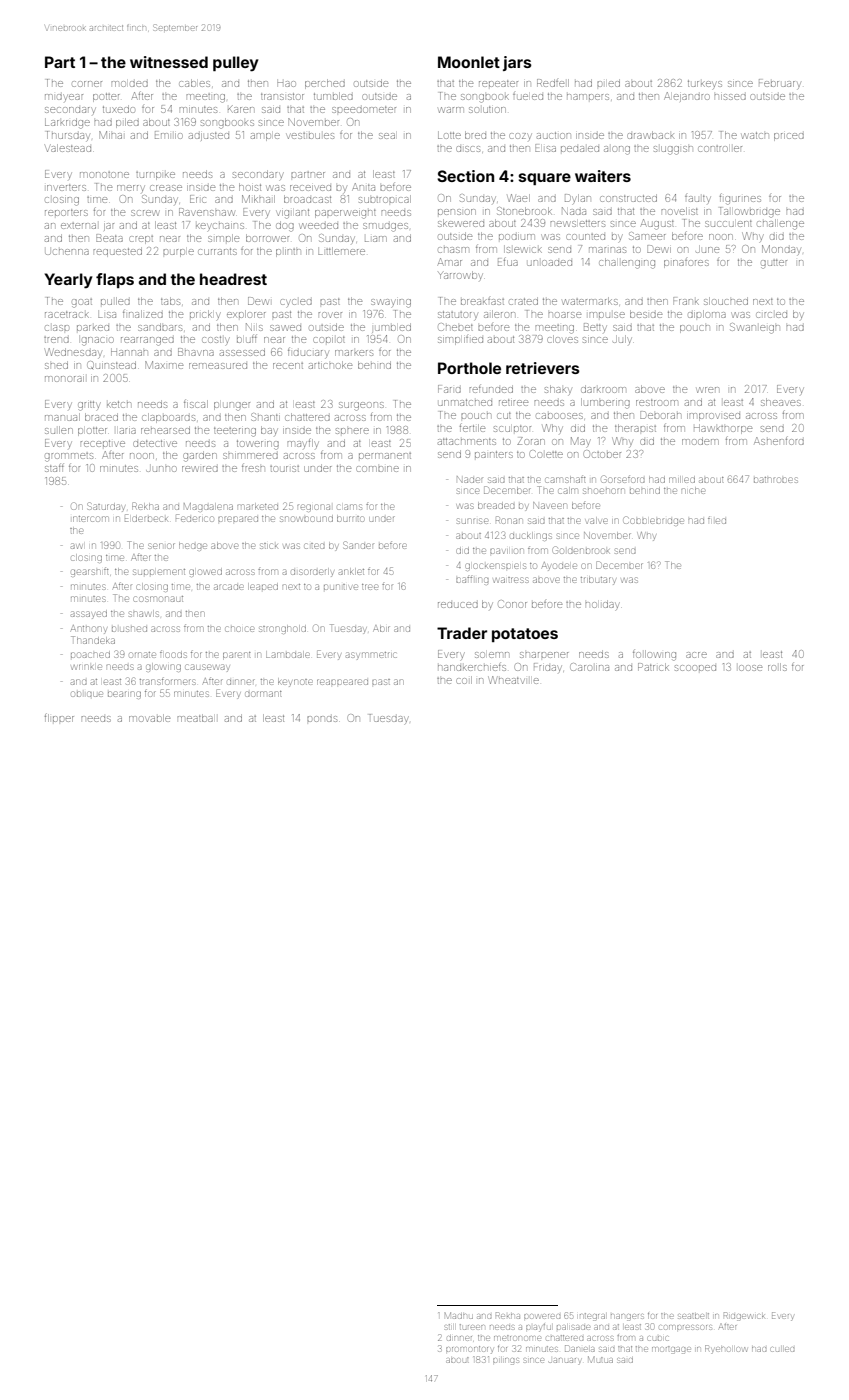 The height and width of the screenshot is (1400, 849). I want to click on braced, so click(101, 417).
